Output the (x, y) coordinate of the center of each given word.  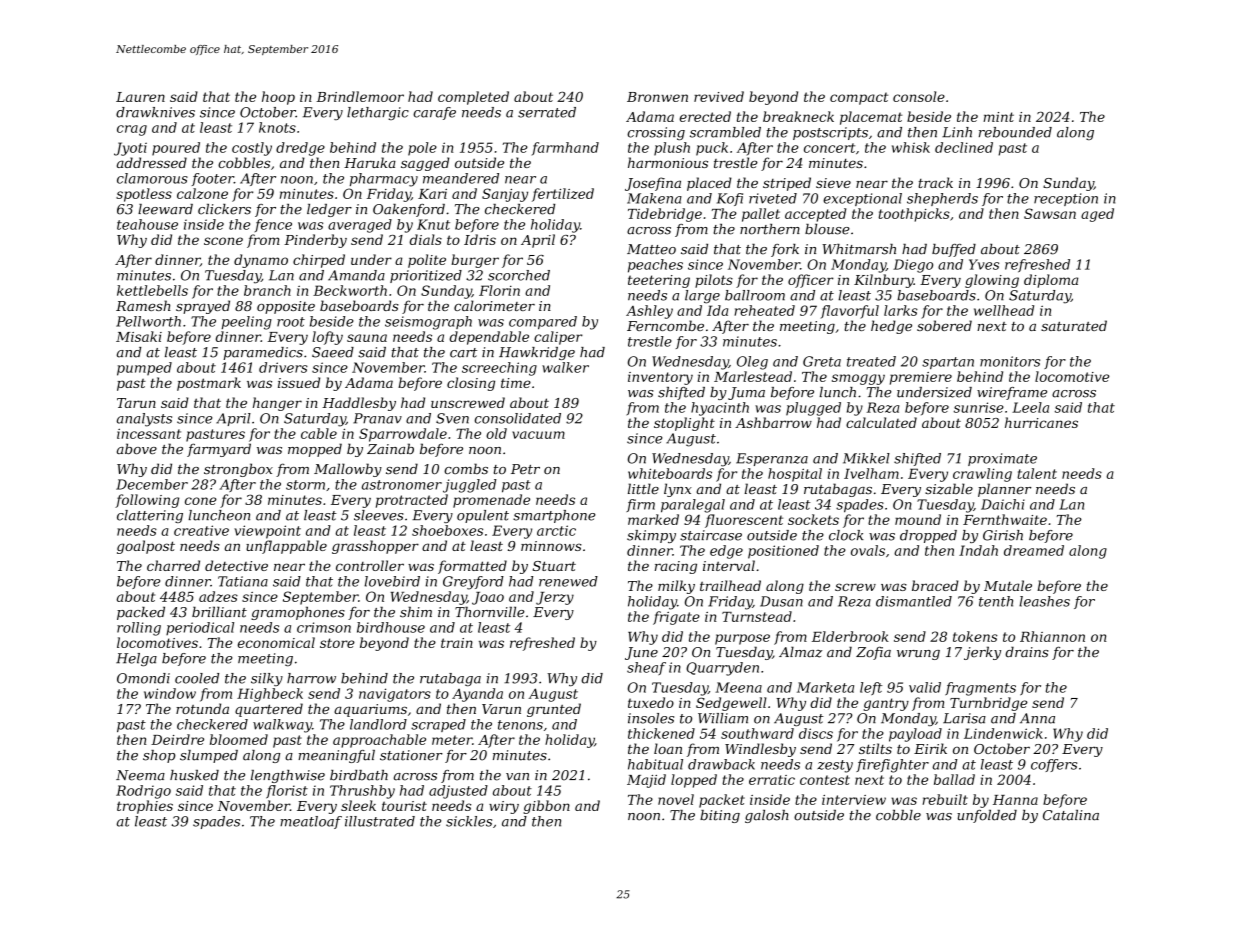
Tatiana (243, 581)
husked (194, 775)
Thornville (489, 612)
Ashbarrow (773, 422)
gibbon (546, 807)
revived (719, 96)
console (919, 96)
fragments (980, 689)
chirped (319, 261)
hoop (278, 98)
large (702, 297)
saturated (1074, 325)
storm (305, 485)
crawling (982, 475)
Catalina (1071, 815)
